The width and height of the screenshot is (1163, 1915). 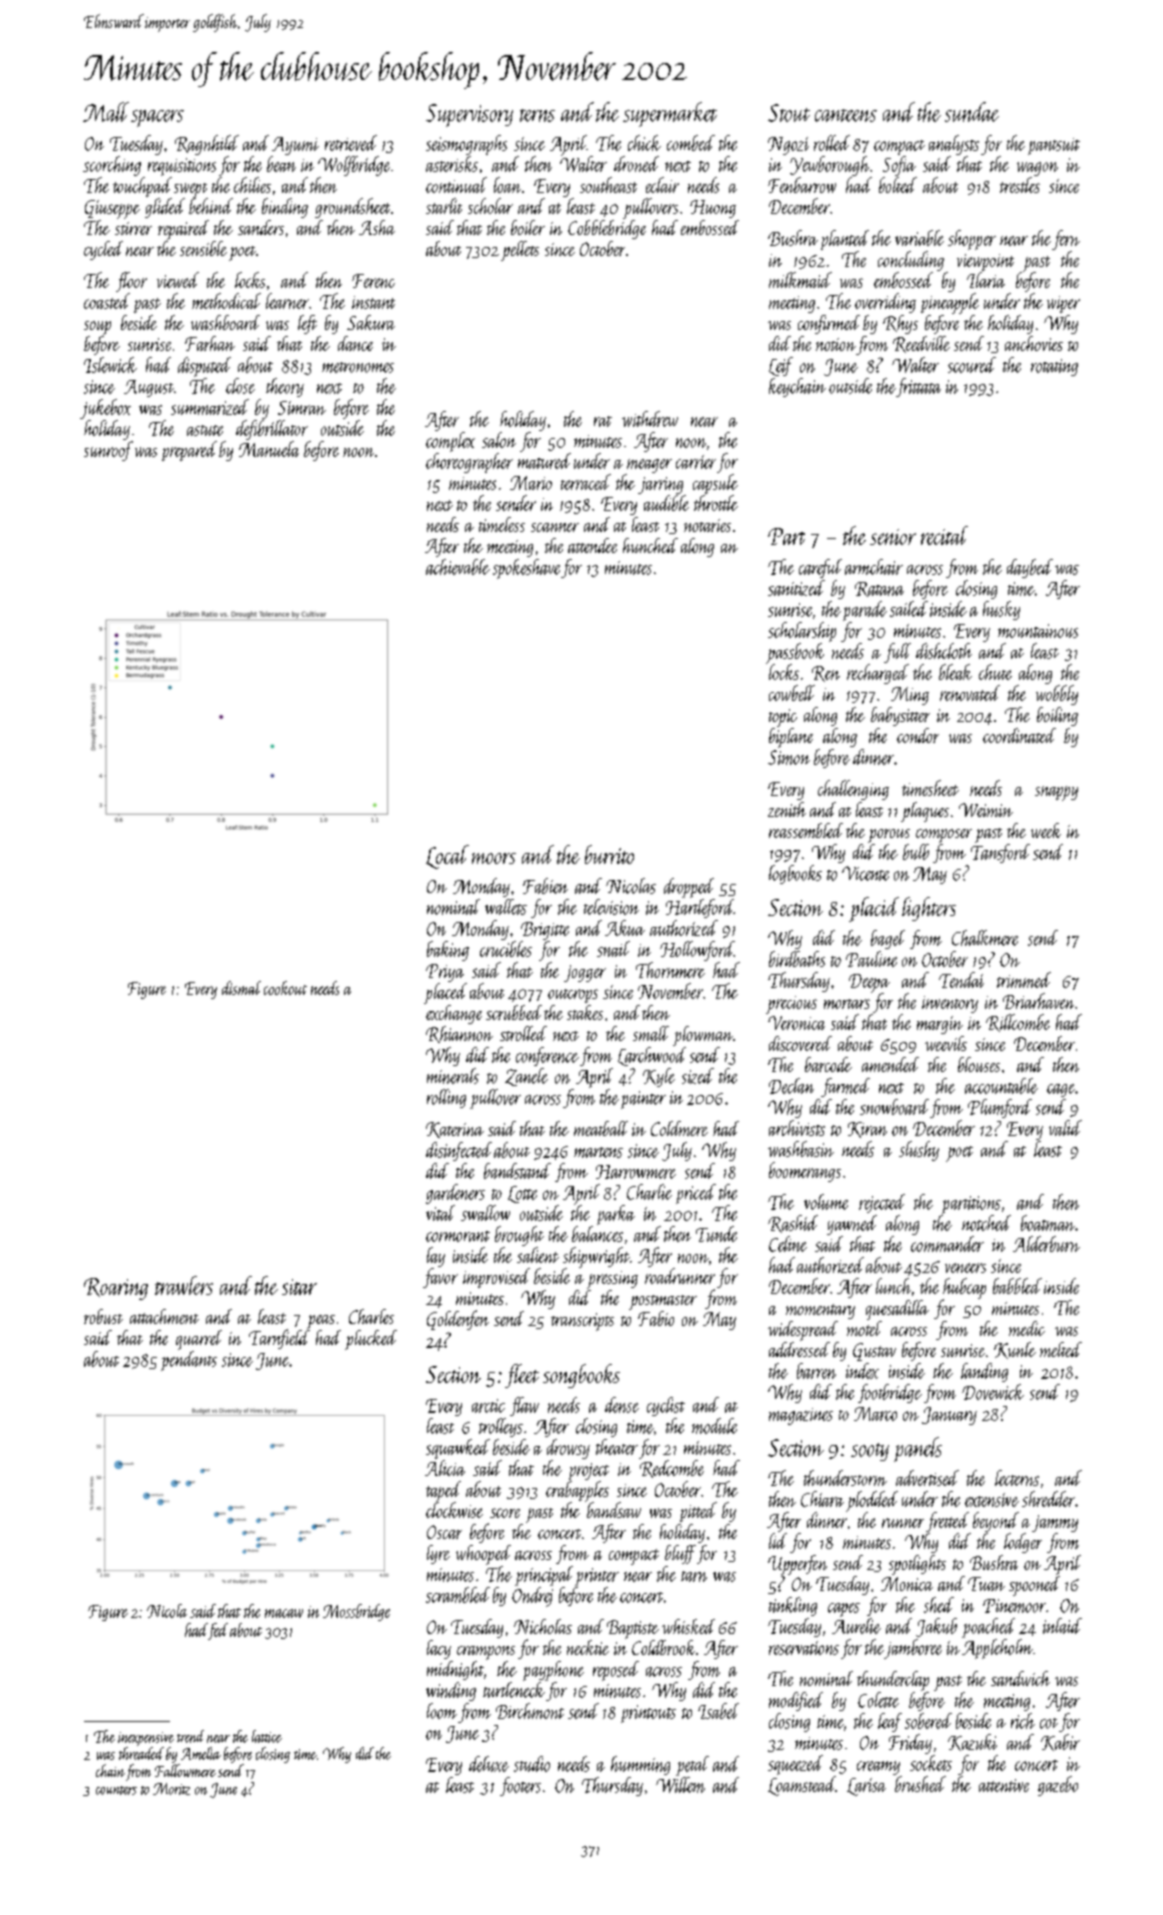 What do you see at coordinates (440, 1278) in the screenshot?
I see `favor` at bounding box center [440, 1278].
